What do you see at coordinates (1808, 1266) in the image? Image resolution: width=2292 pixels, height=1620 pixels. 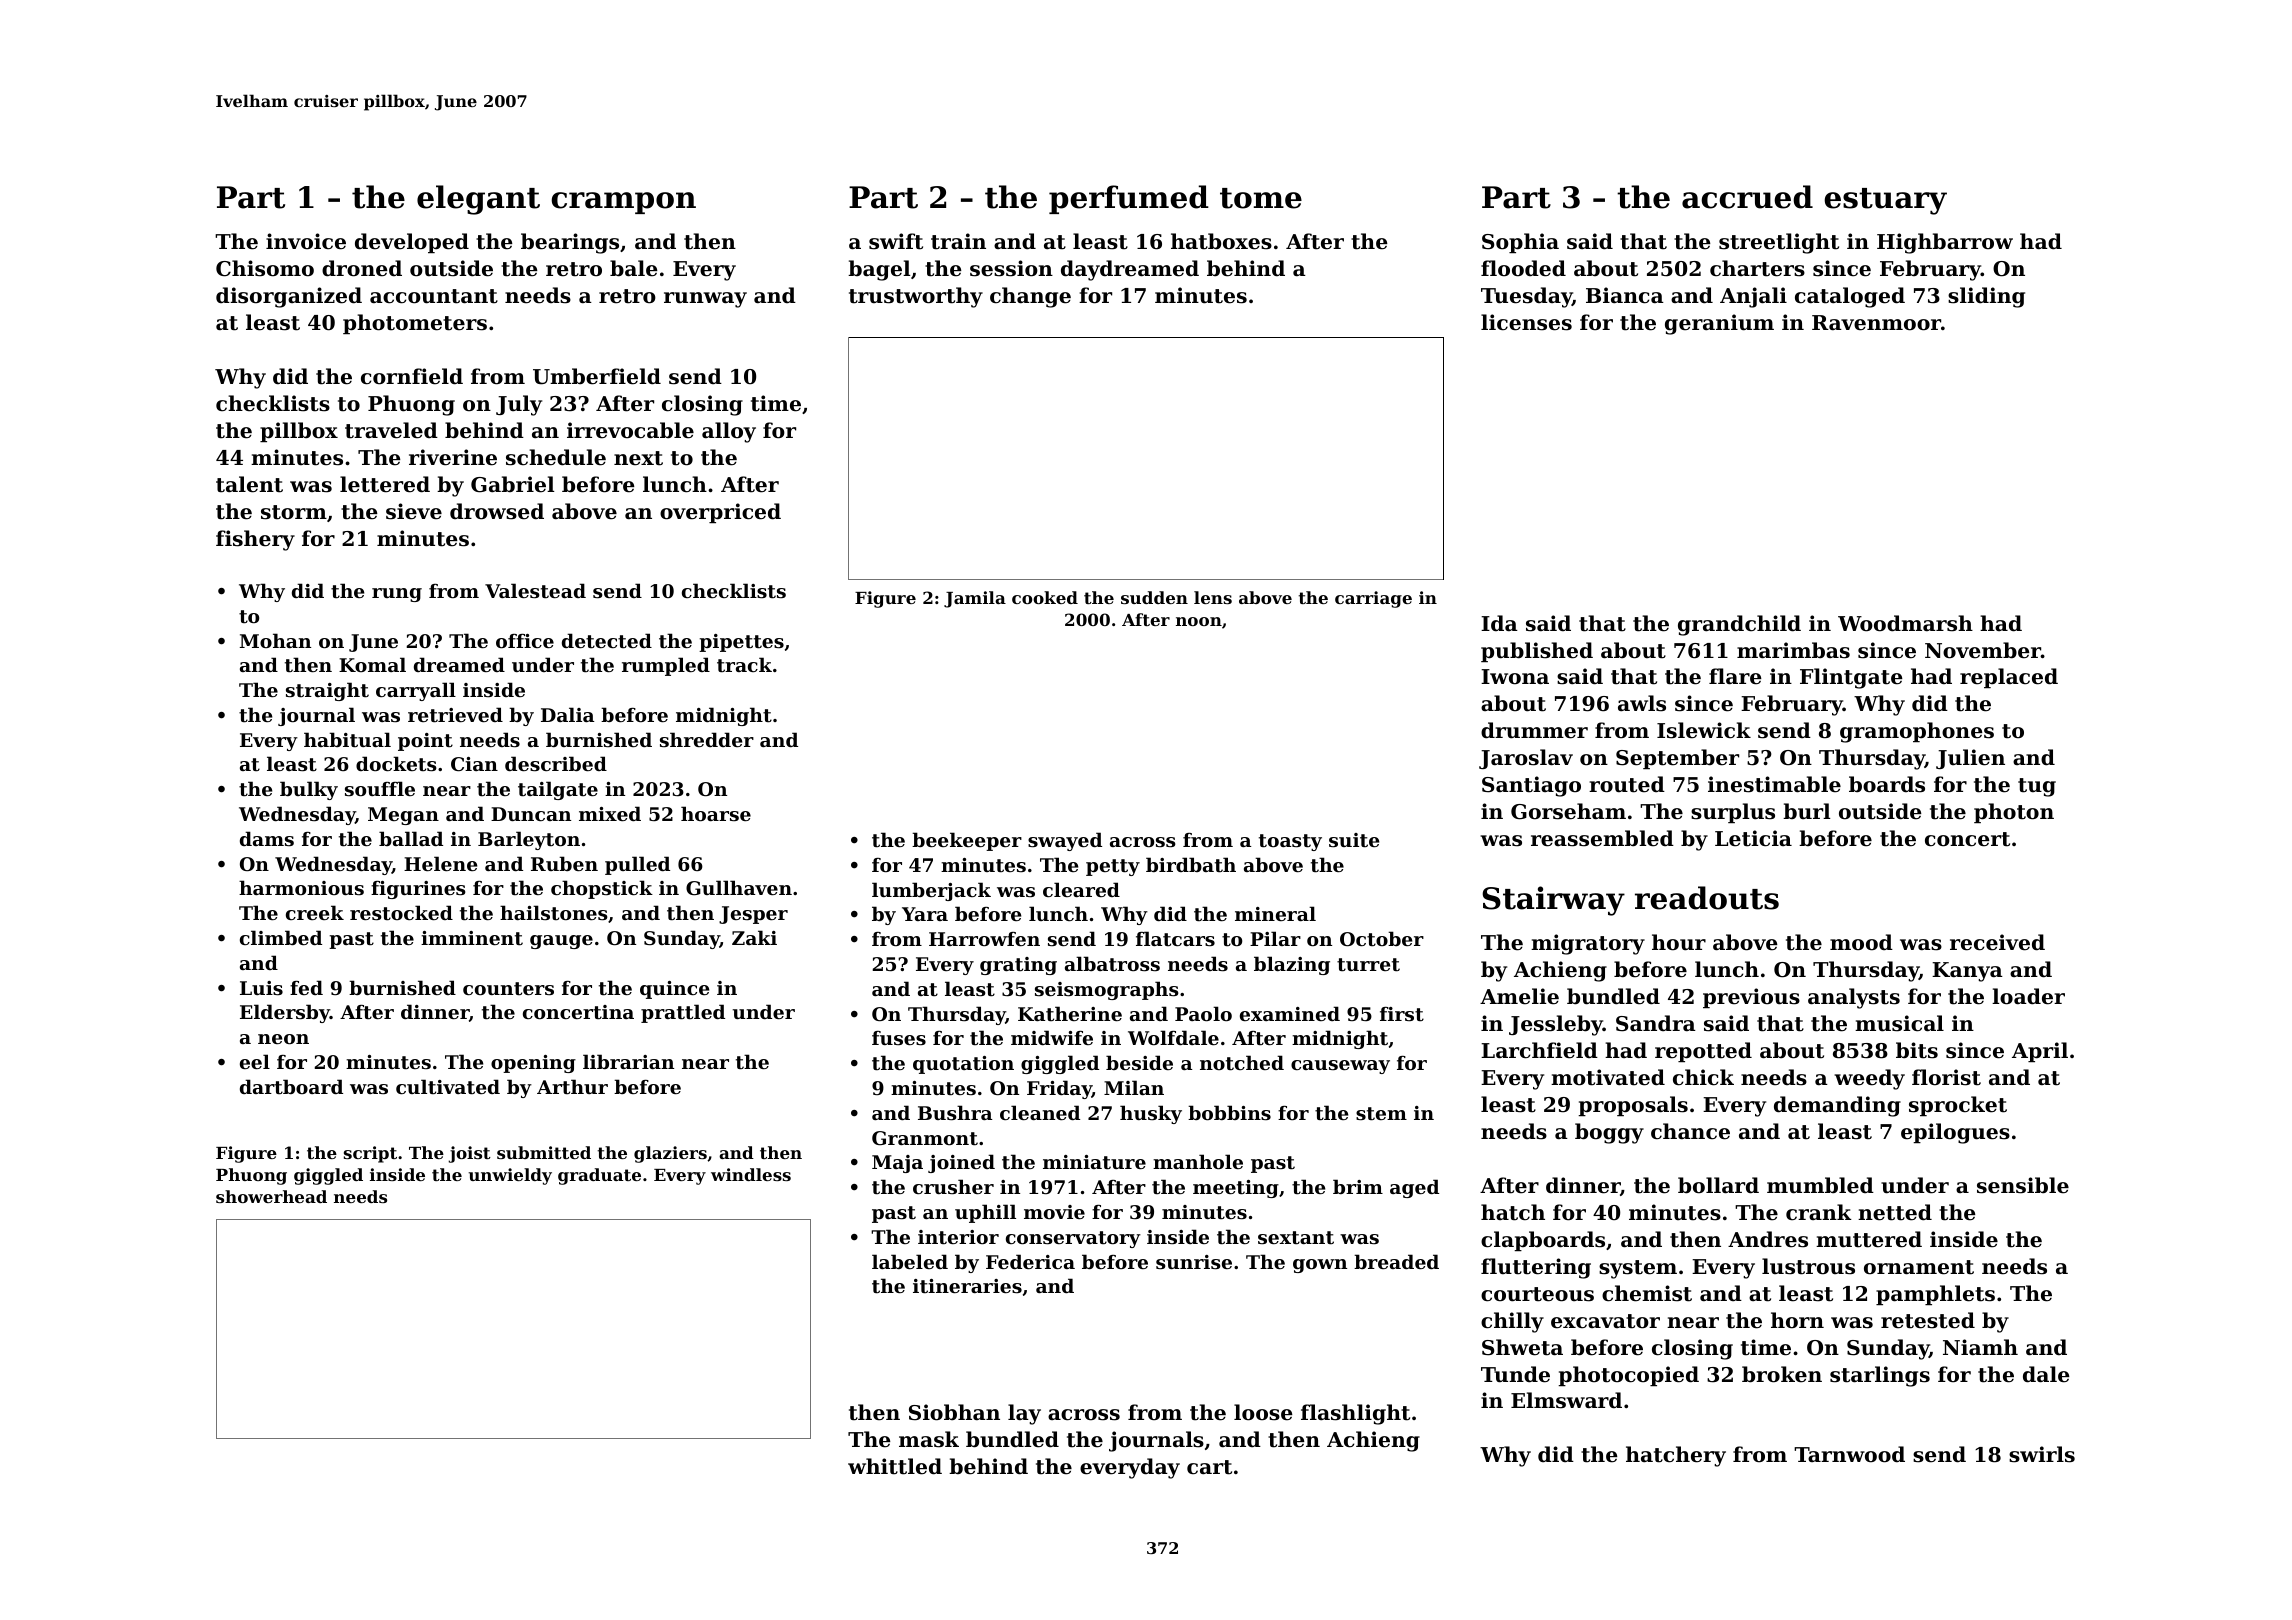 I see `lustrous` at bounding box center [1808, 1266].
